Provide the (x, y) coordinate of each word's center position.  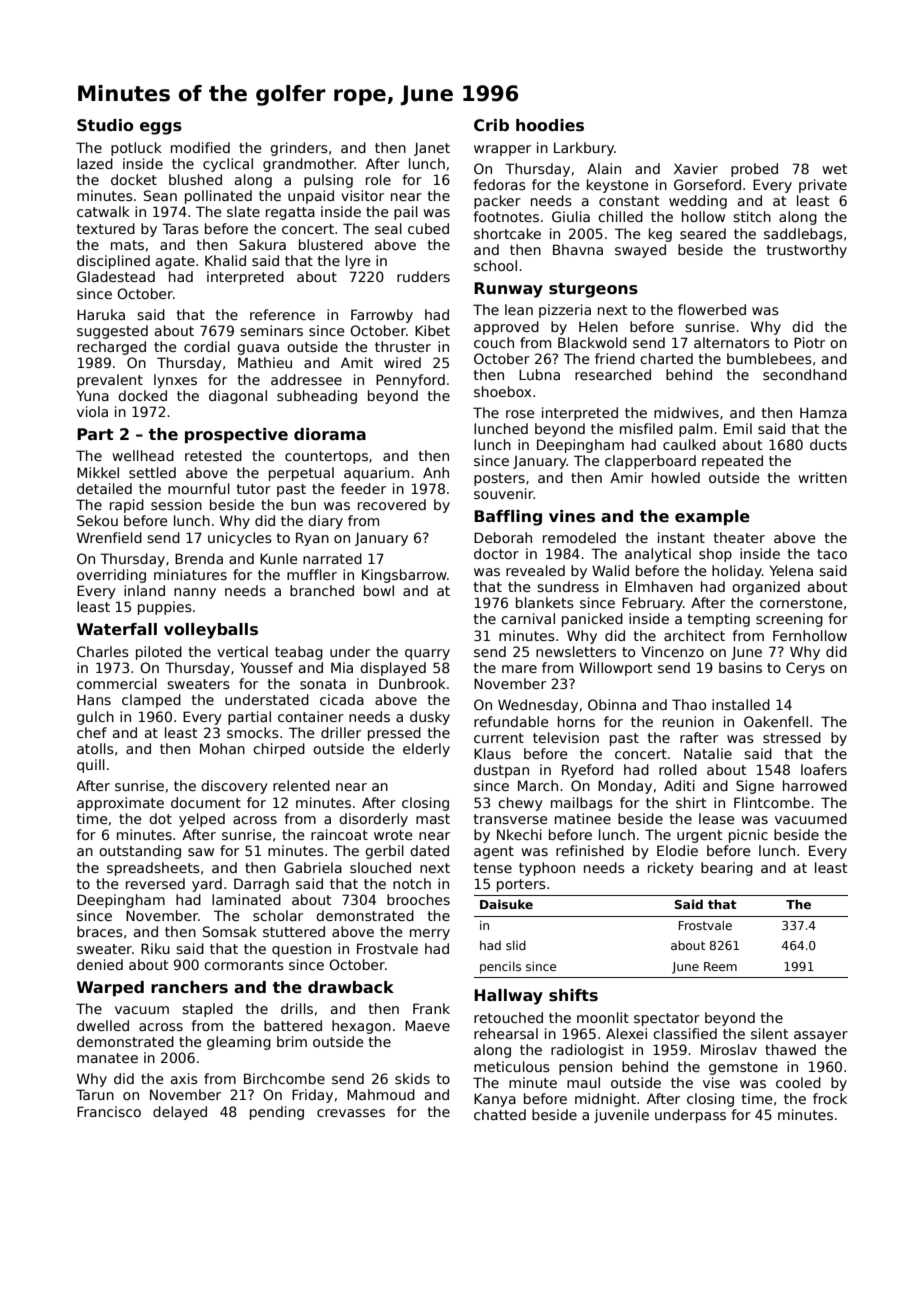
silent (769, 1033)
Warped (110, 988)
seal (388, 228)
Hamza (823, 412)
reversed (155, 883)
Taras (180, 228)
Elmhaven (659, 586)
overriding (111, 576)
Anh (436, 472)
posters (499, 479)
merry (430, 934)
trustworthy (807, 251)
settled (152, 472)
